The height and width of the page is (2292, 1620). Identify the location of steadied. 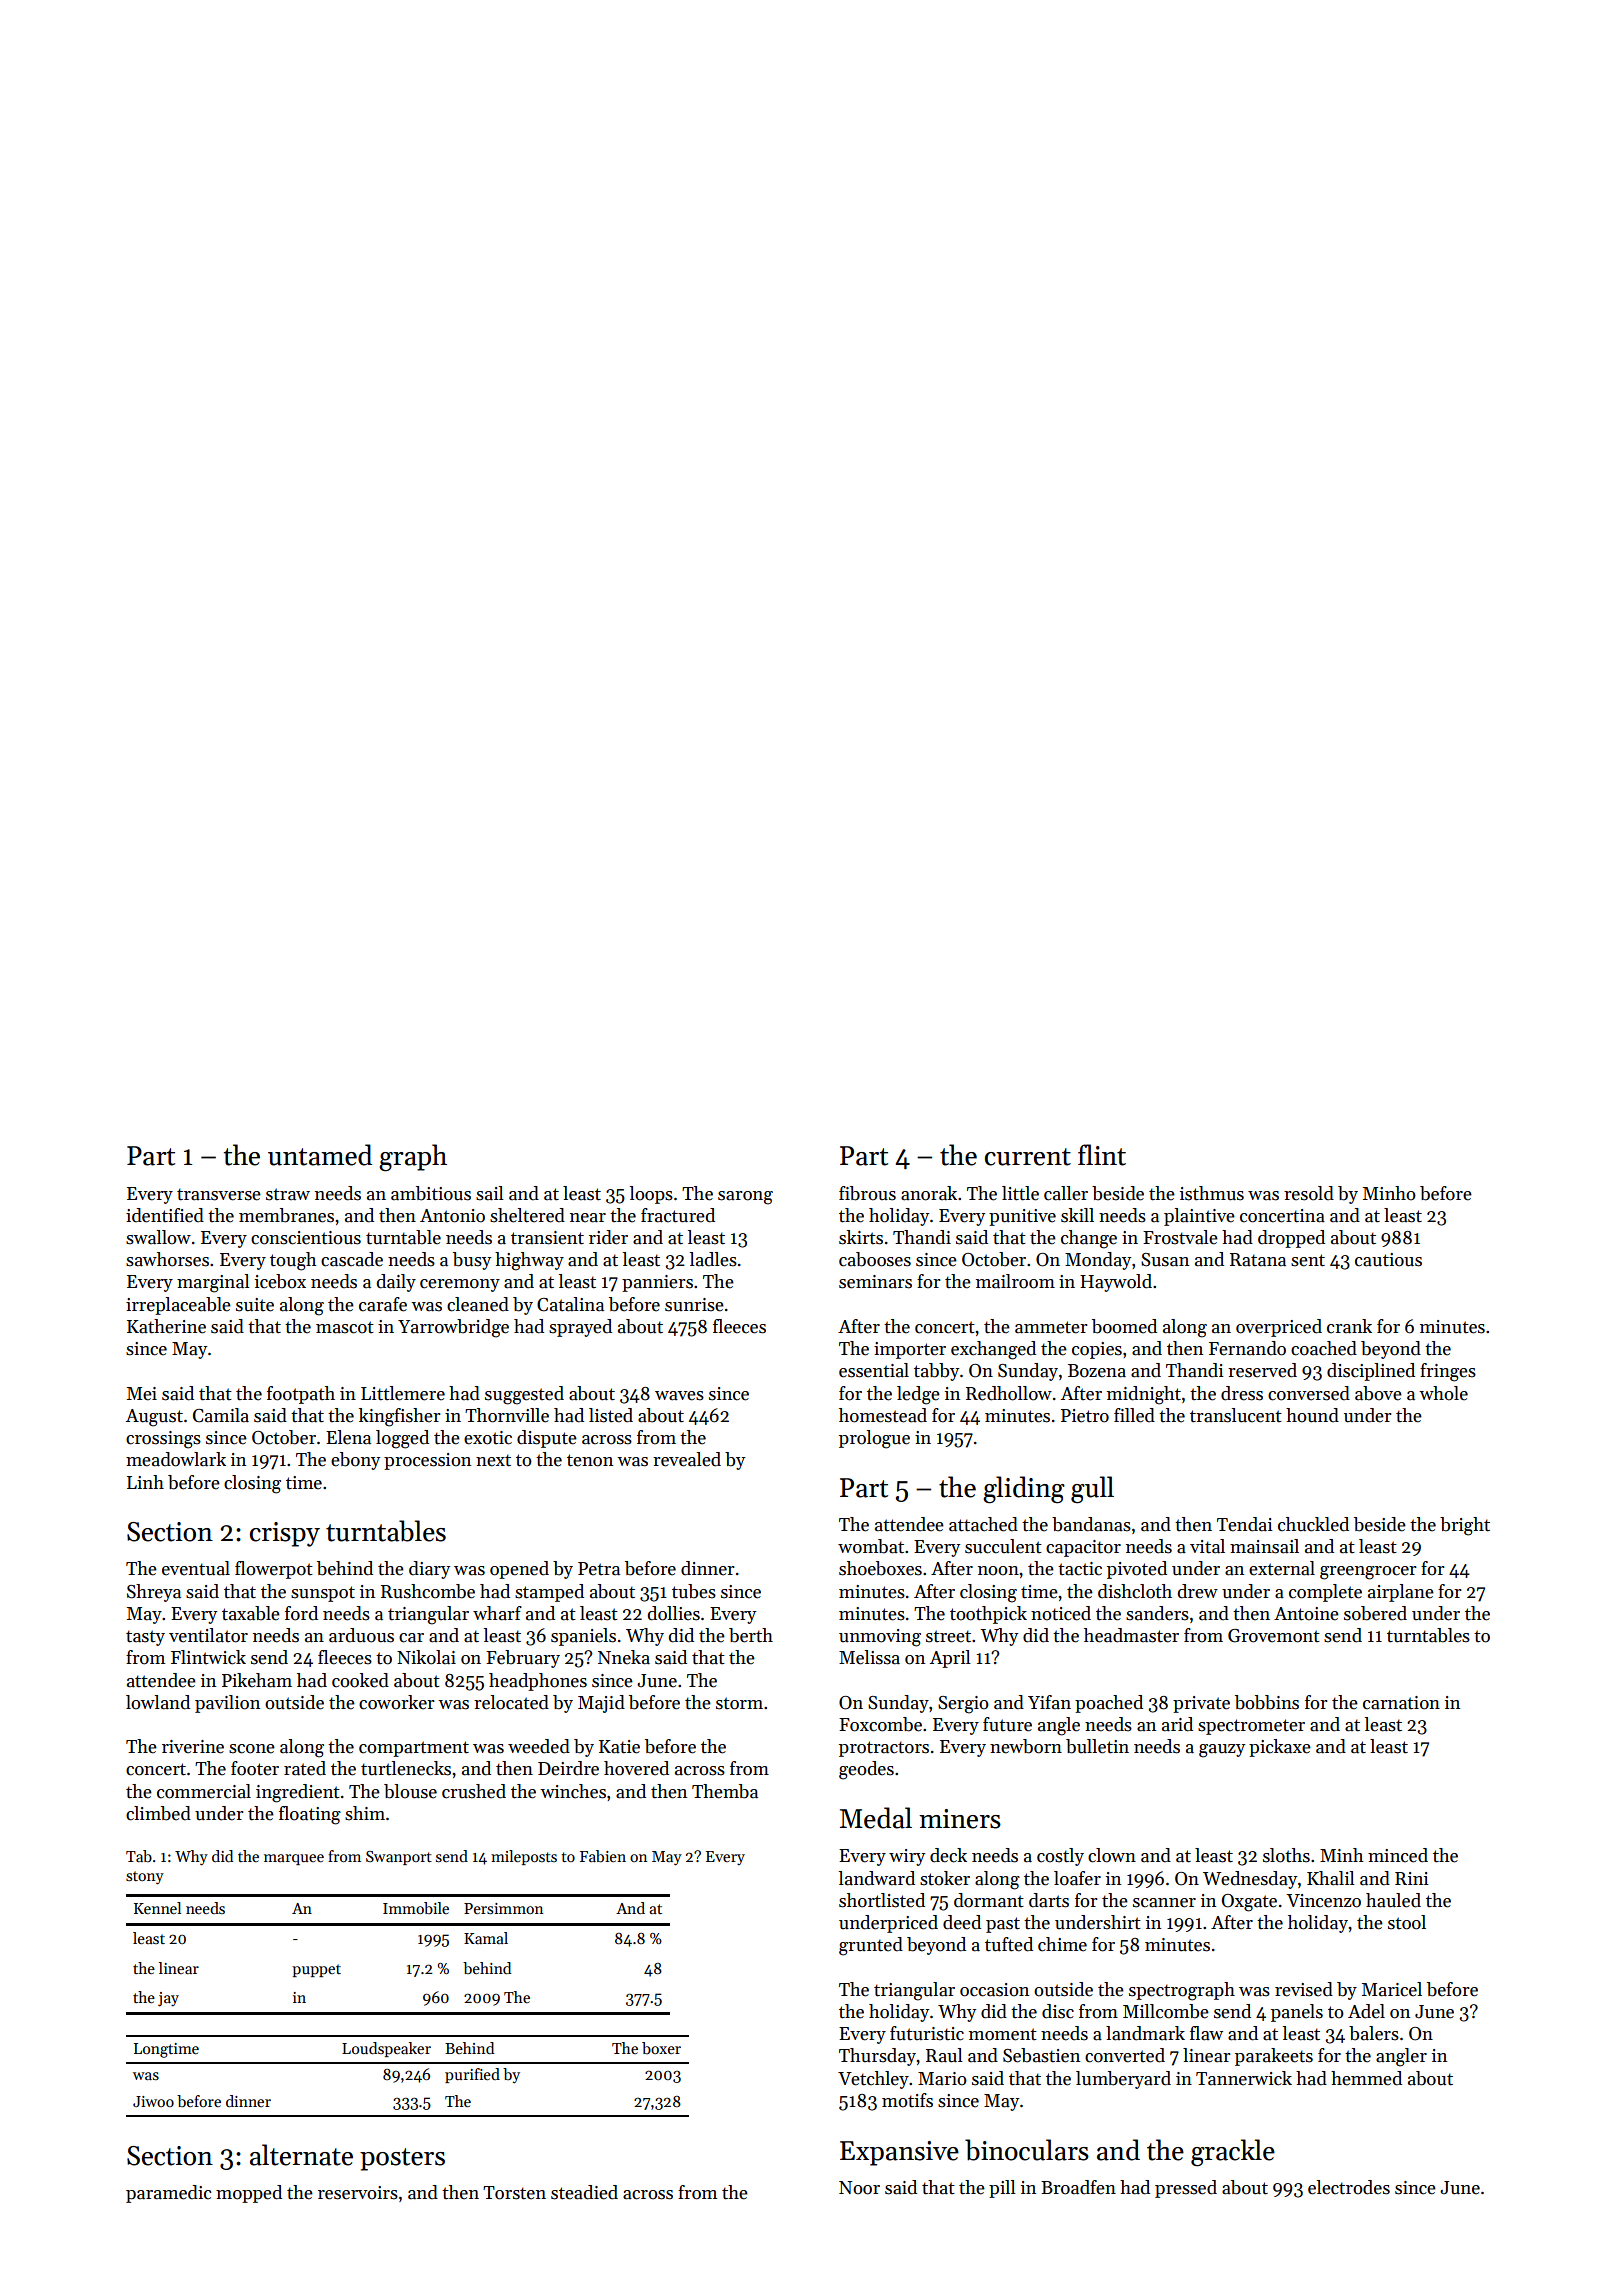
(584, 2192).
